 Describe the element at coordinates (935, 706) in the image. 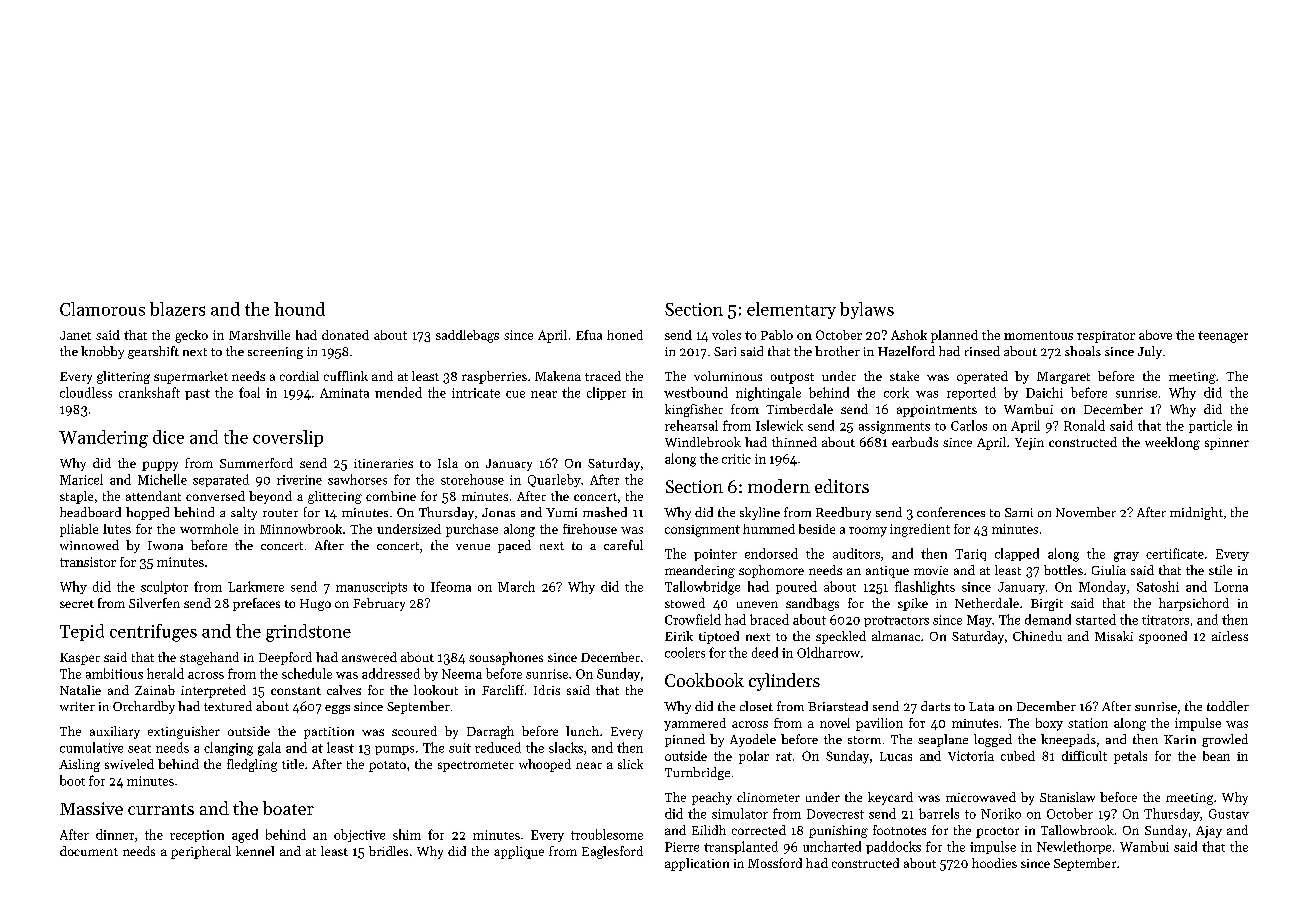

I see `darts` at that location.
